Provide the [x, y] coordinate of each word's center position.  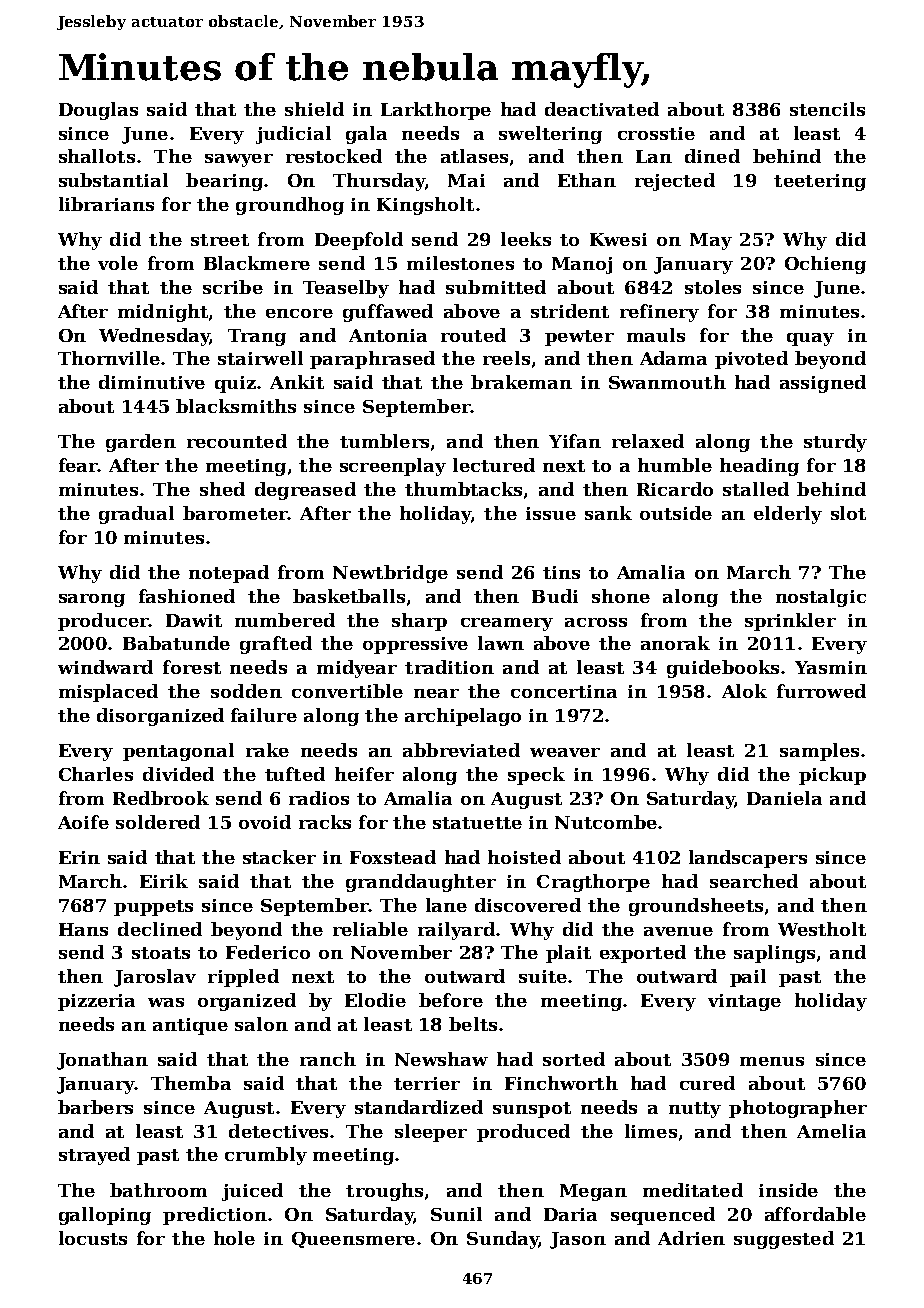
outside [676, 513]
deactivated [602, 109]
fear [78, 465]
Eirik [164, 881]
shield [314, 109]
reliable [370, 929]
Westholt [822, 929]
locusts [93, 1238]
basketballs [349, 596]
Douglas [98, 111]
